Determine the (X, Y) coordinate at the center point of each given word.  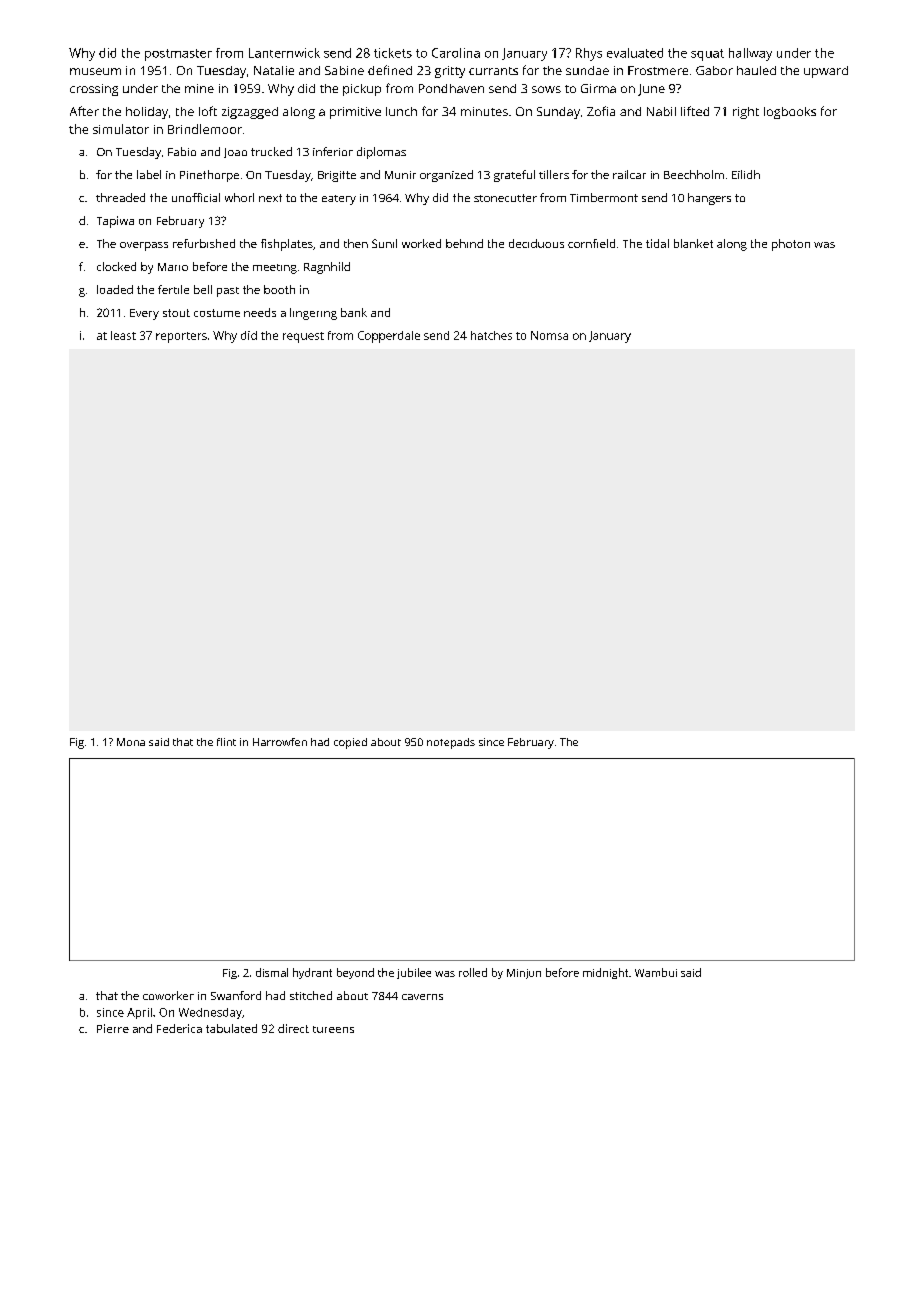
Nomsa (549, 335)
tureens (333, 1029)
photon (791, 245)
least (123, 335)
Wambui (656, 972)
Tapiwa (115, 222)
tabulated (231, 1028)
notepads (451, 743)
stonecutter (505, 198)
